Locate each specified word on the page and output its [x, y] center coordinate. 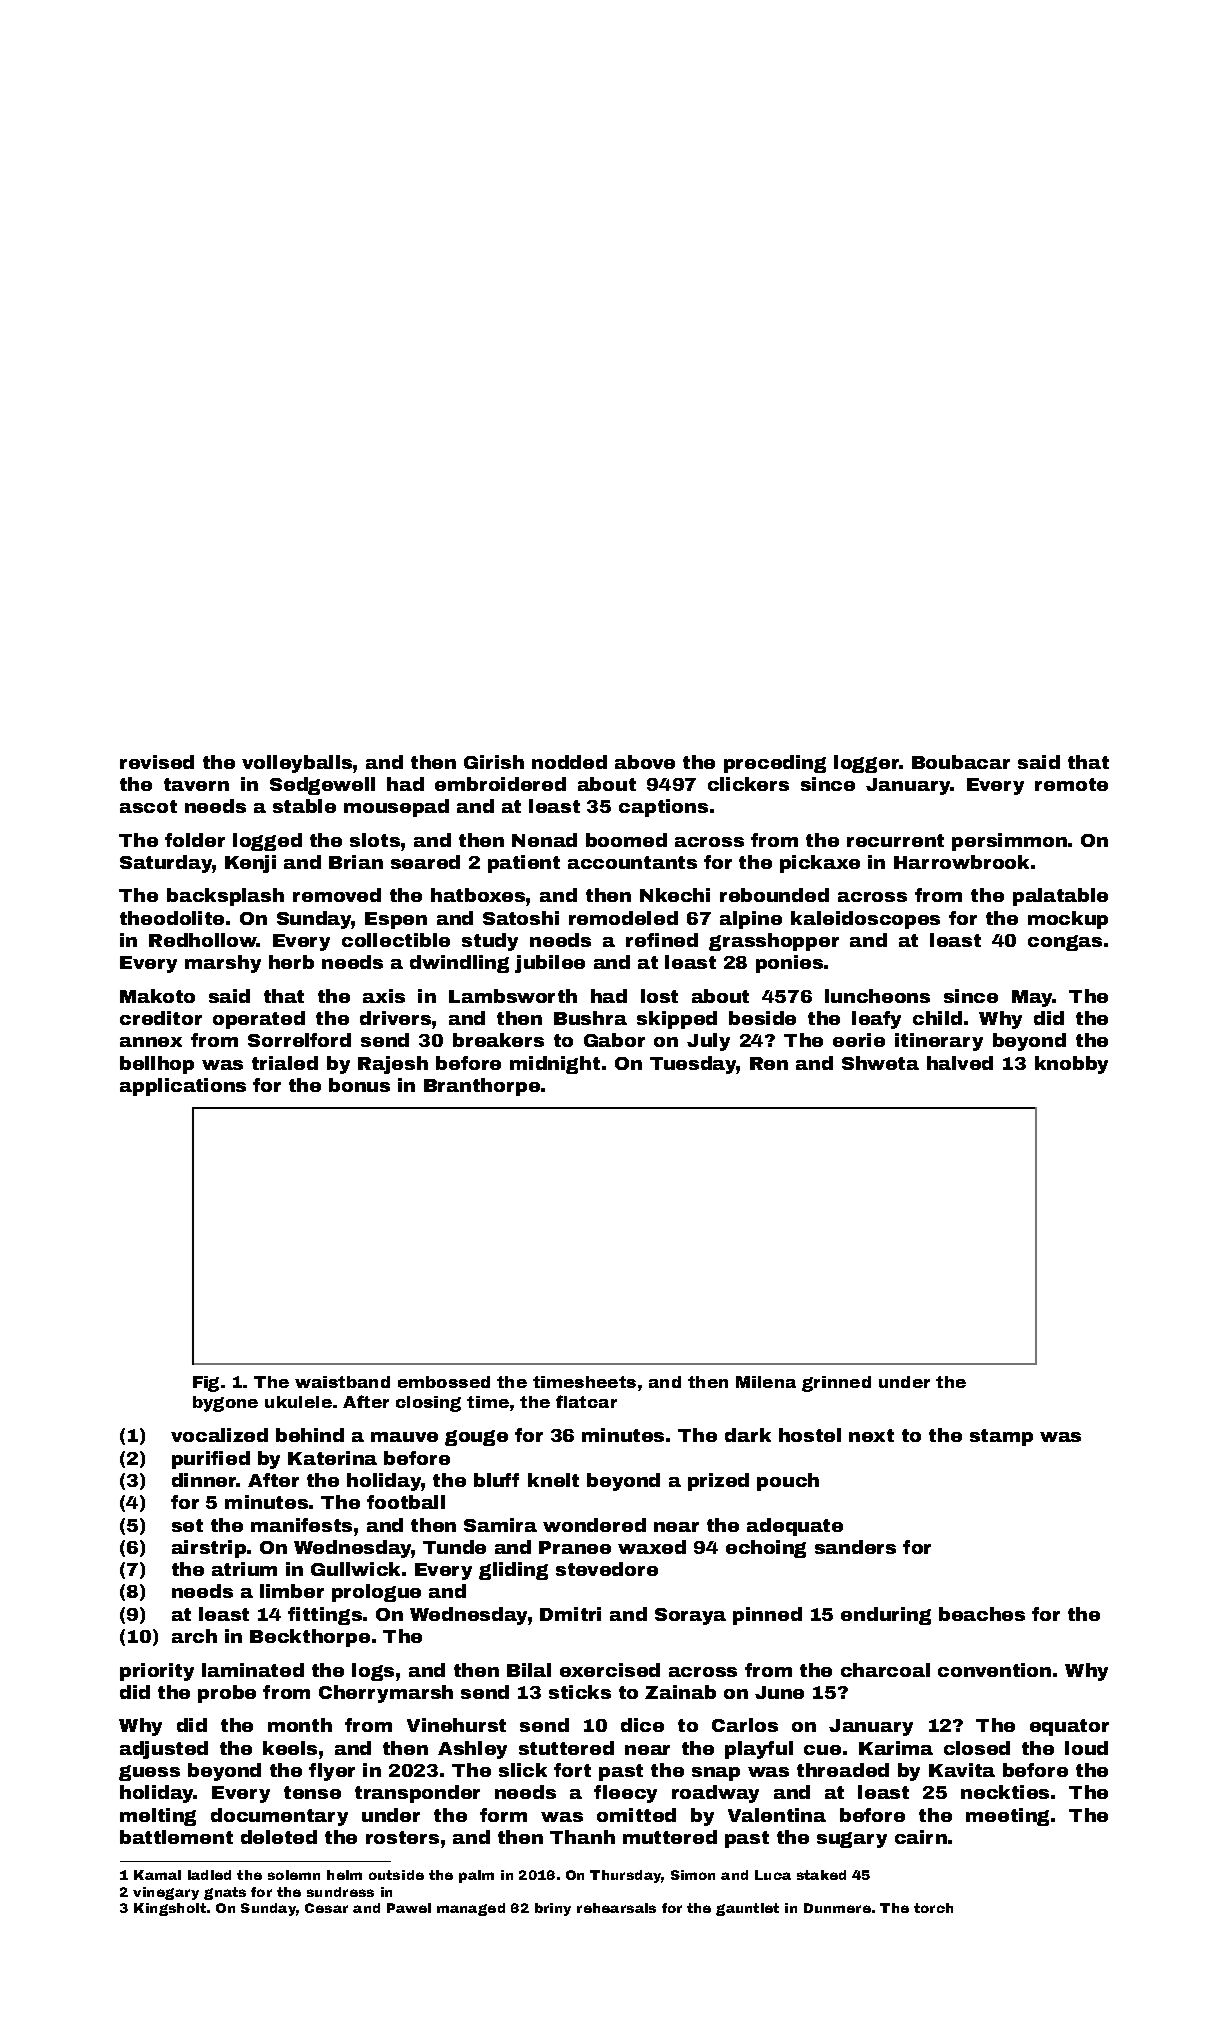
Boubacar [961, 762]
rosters [402, 1837]
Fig [206, 1384]
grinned [836, 1384]
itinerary [939, 1042]
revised [157, 762]
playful [759, 1750]
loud [1086, 1748]
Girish [494, 762]
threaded [843, 1770]
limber [292, 1591]
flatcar [586, 1401]
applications [183, 1087]
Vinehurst [456, 1725]
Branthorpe [482, 1087]
